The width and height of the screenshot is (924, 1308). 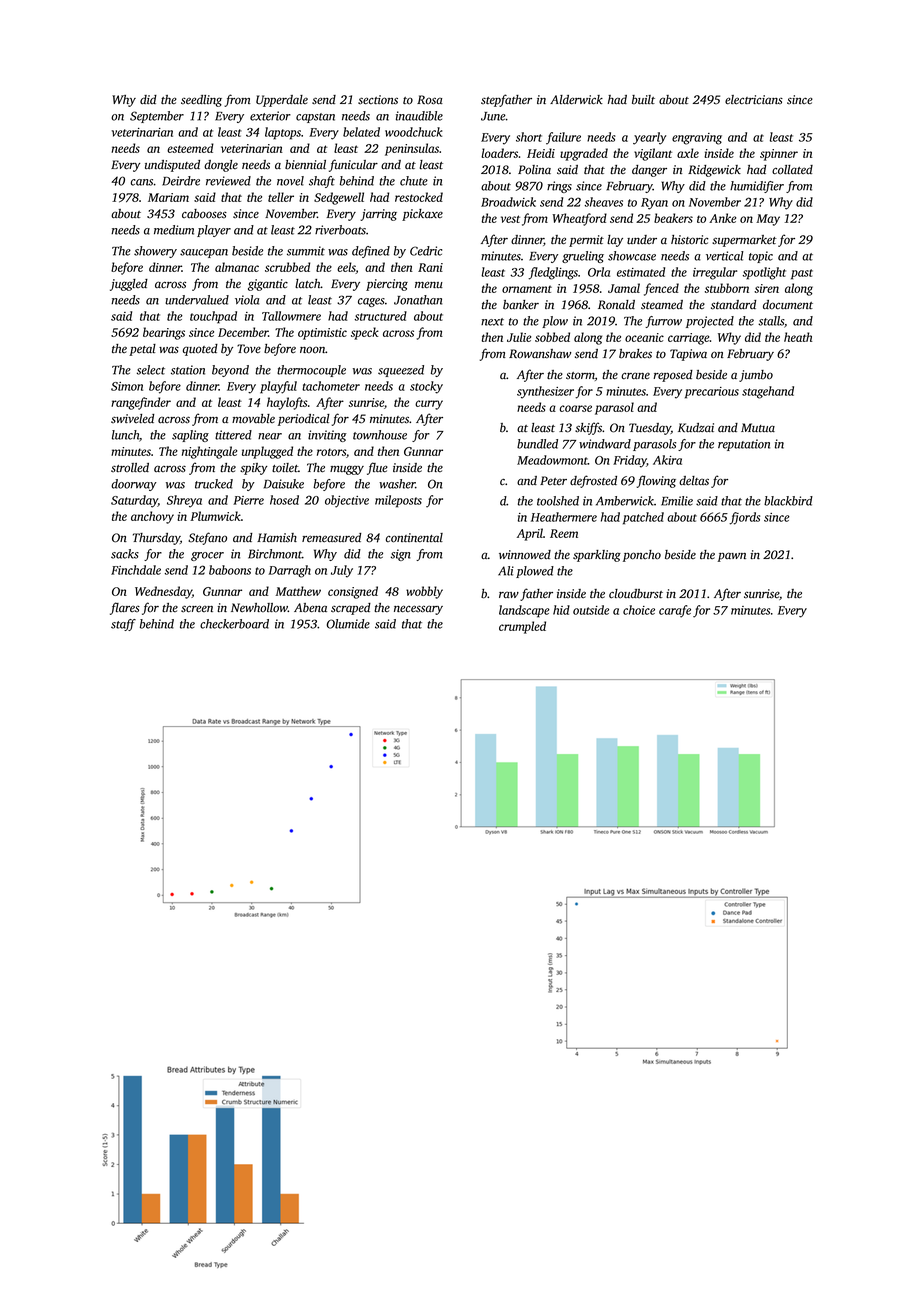 I want to click on touchpad, so click(x=213, y=317).
